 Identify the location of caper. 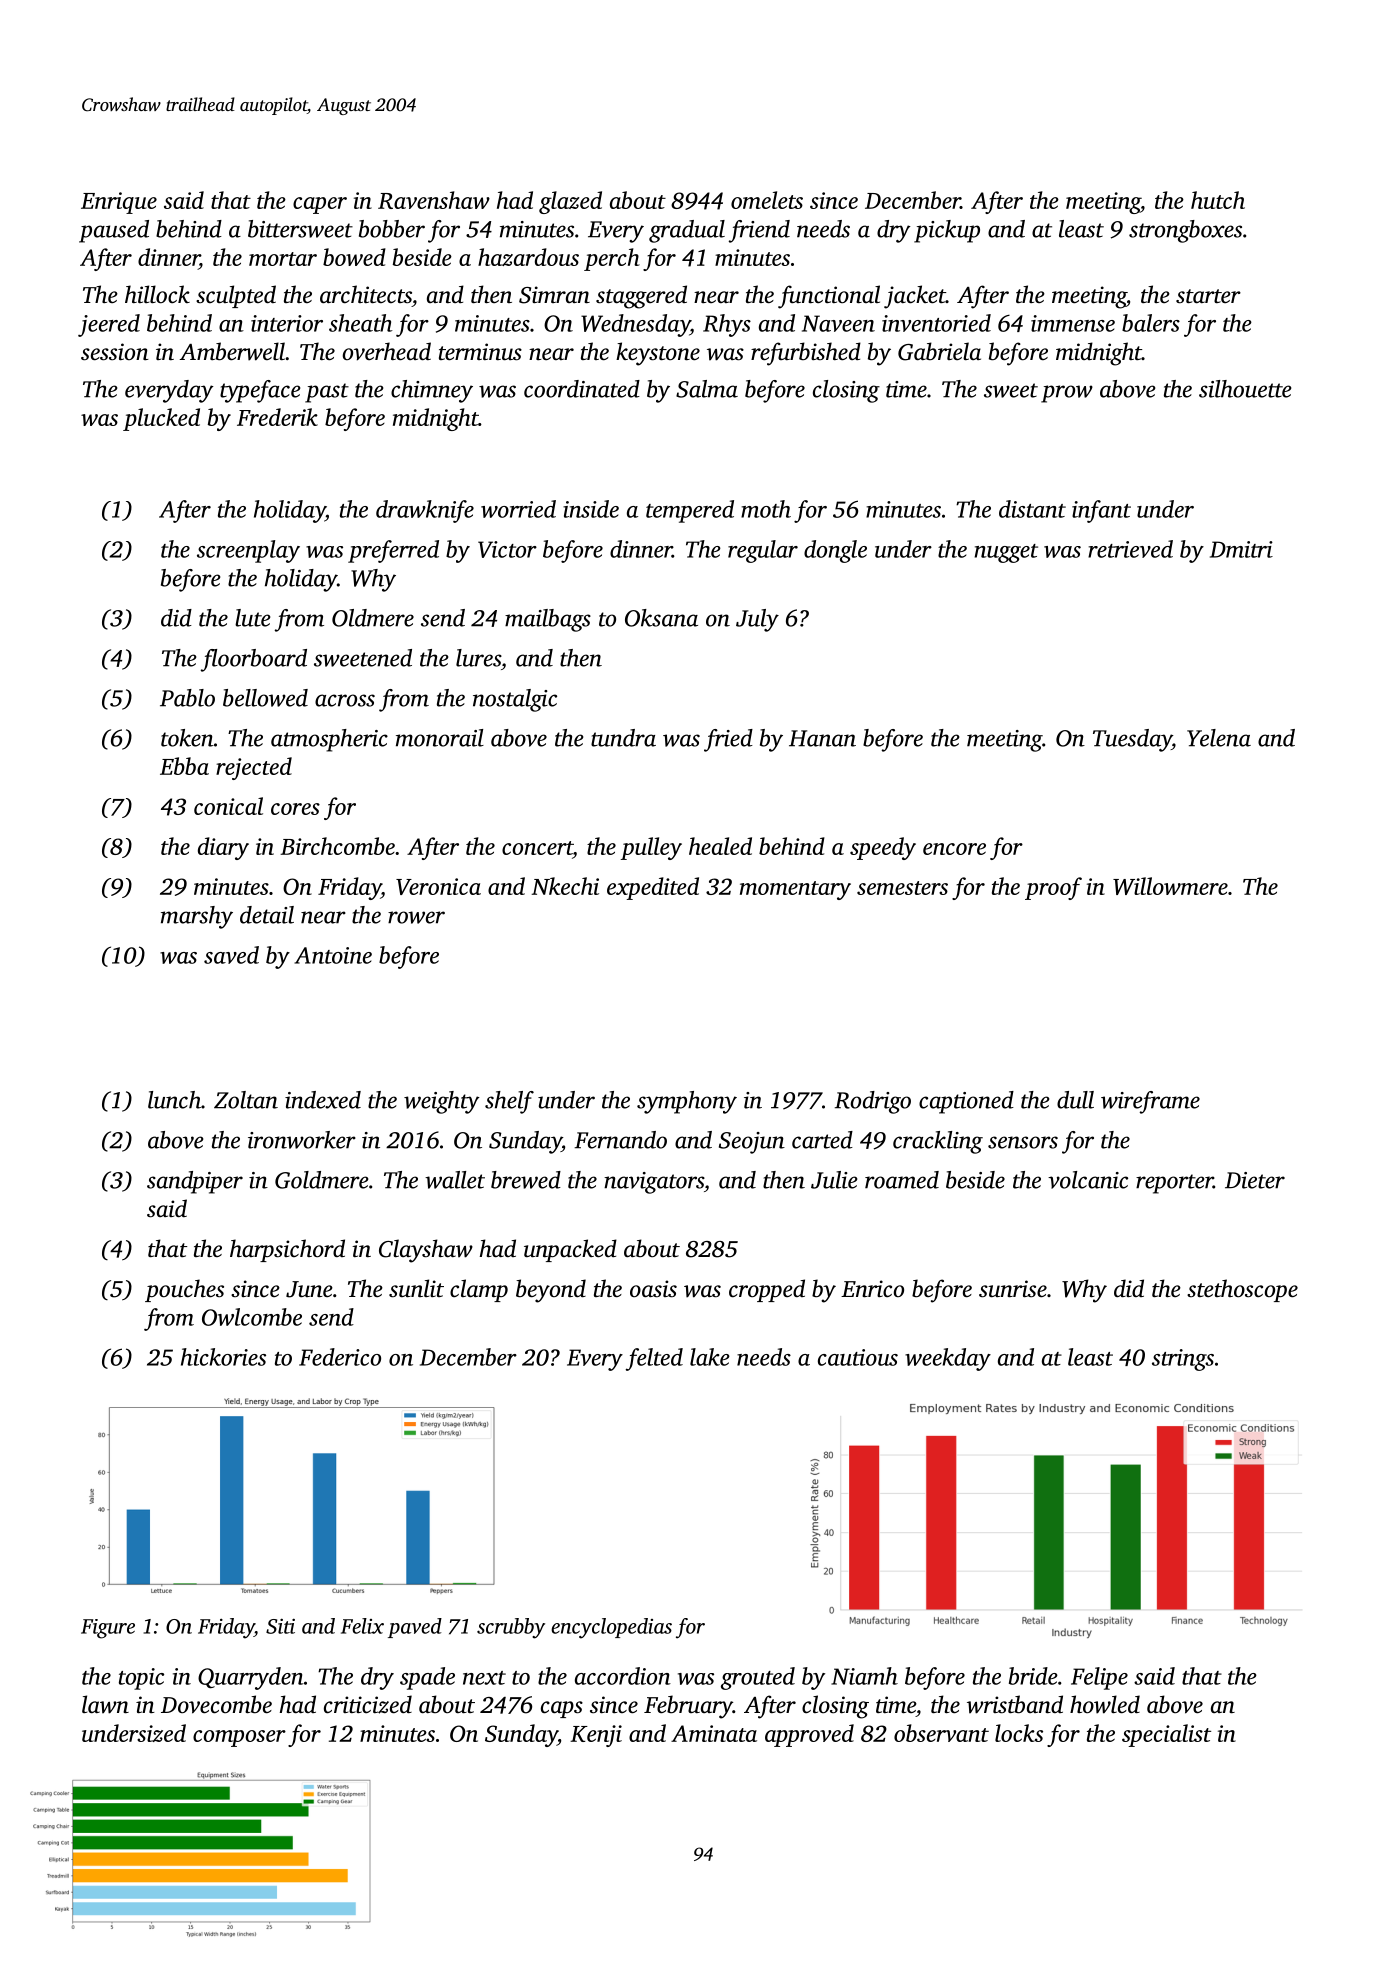
(320, 205).
